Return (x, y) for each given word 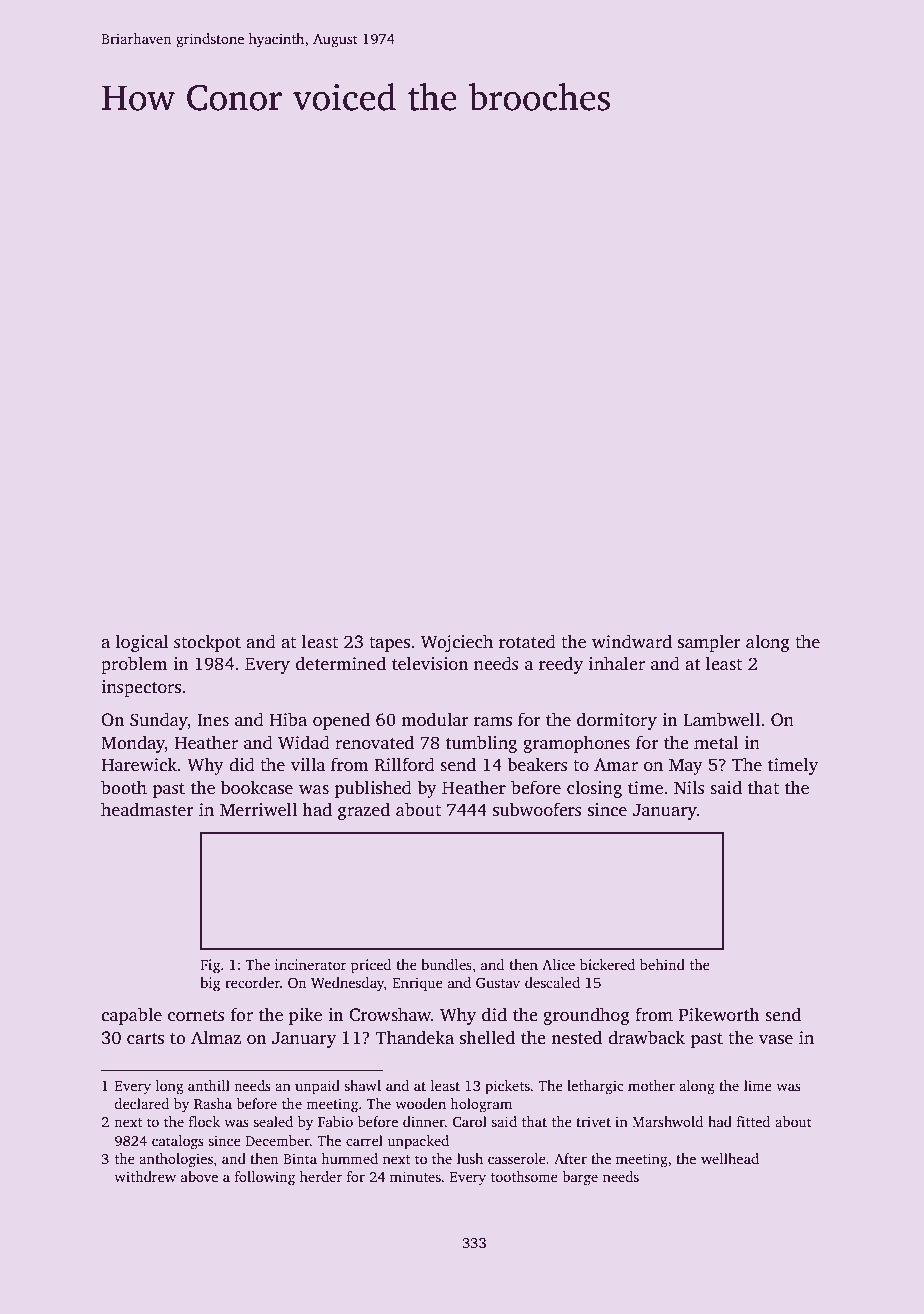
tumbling (481, 744)
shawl (362, 1085)
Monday (133, 744)
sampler (709, 643)
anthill (209, 1085)
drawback (646, 1037)
